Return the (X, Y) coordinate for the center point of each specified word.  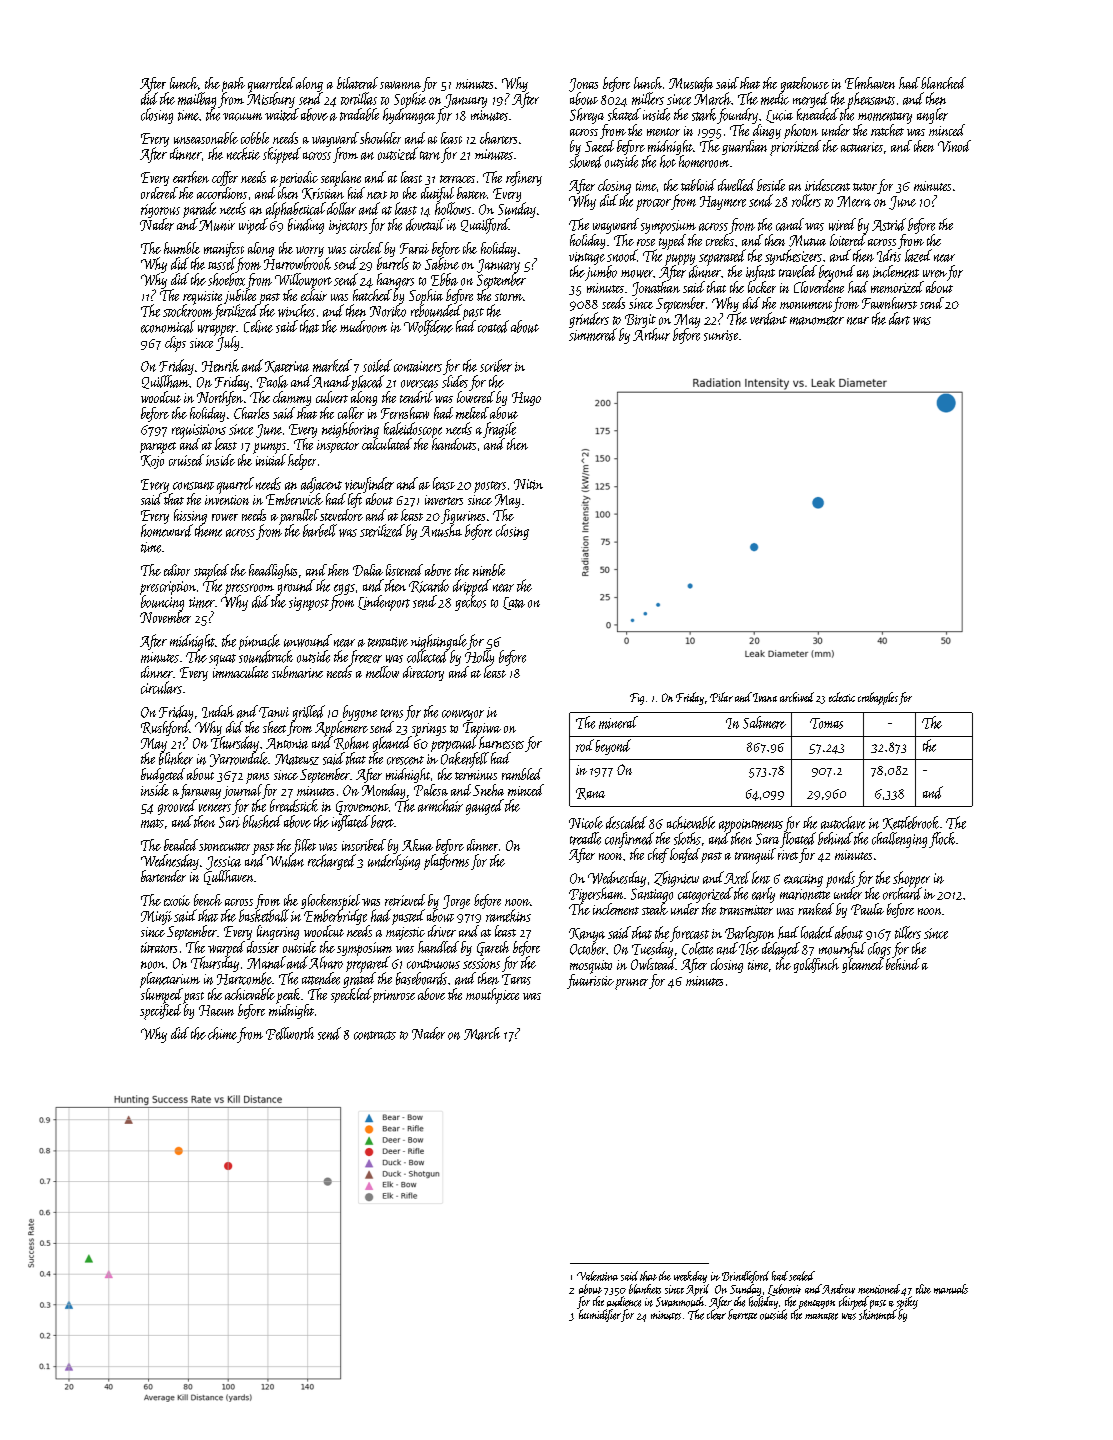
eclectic (842, 697)
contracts (375, 1035)
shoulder (380, 138)
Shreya (587, 116)
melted (472, 413)
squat (222, 660)
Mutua (807, 241)
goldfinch (816, 965)
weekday (690, 1277)
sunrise (721, 335)
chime (222, 1033)
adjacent (321, 485)
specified (160, 1012)
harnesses (501, 743)
